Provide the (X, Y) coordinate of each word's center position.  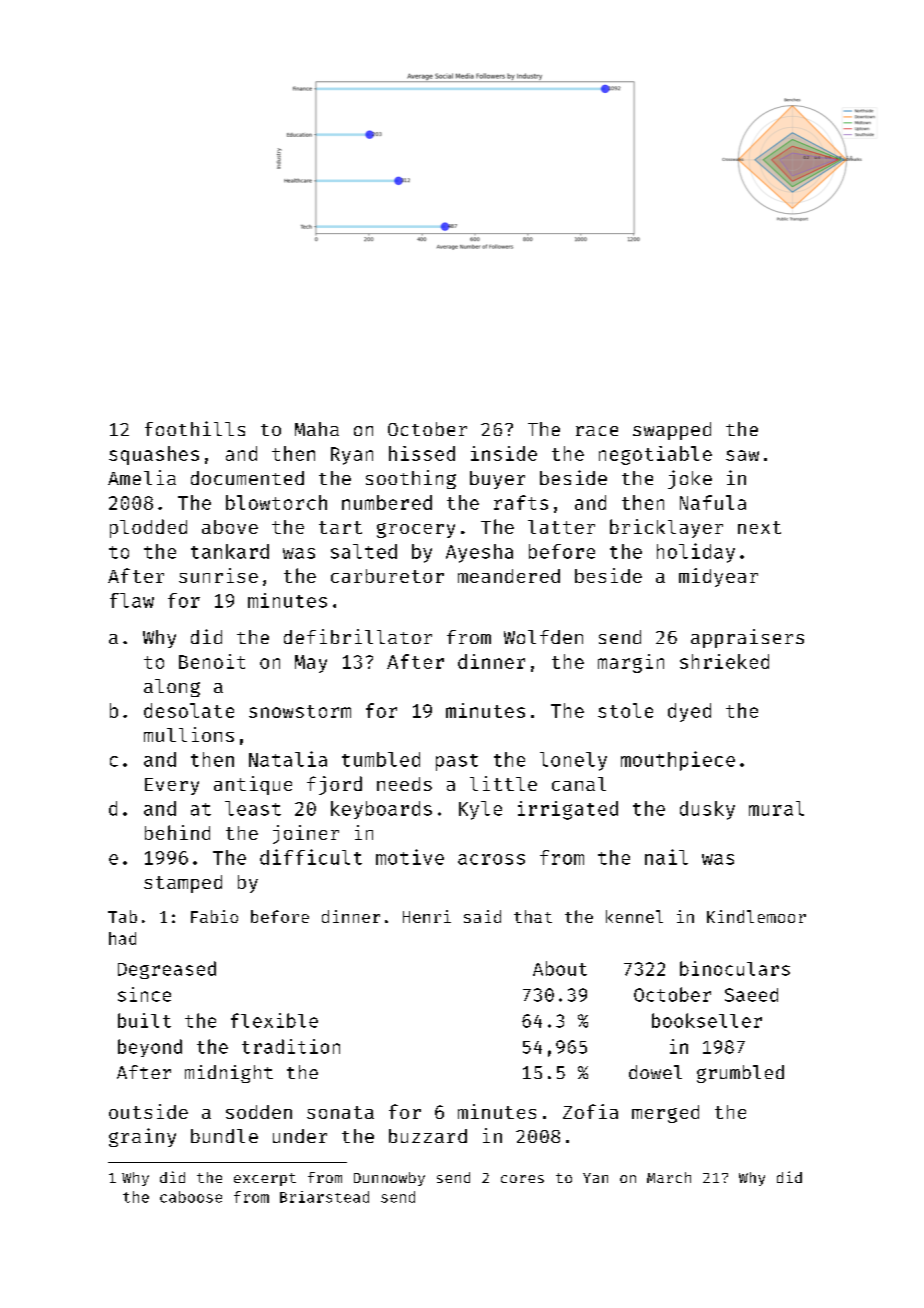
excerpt (265, 1179)
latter (561, 527)
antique (253, 785)
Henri (427, 916)
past (457, 762)
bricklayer (666, 528)
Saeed (751, 995)
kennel (634, 916)
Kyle (480, 810)
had (122, 938)
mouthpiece (678, 761)
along (172, 688)
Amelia (142, 477)
